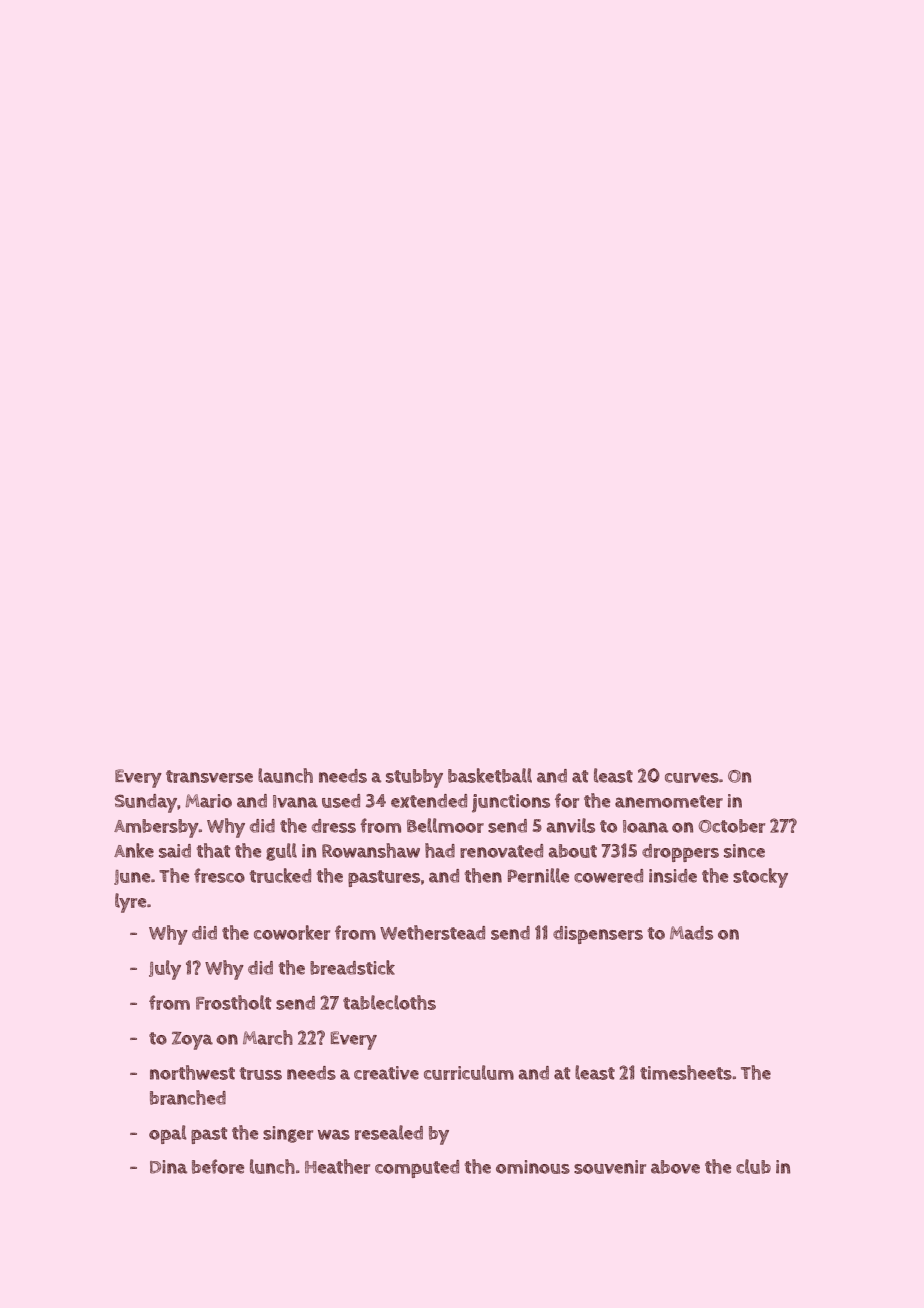 Image resolution: width=924 pixels, height=1308 pixels. Describe the element at coordinates (571, 825) in the screenshot. I see `anvils` at that location.
